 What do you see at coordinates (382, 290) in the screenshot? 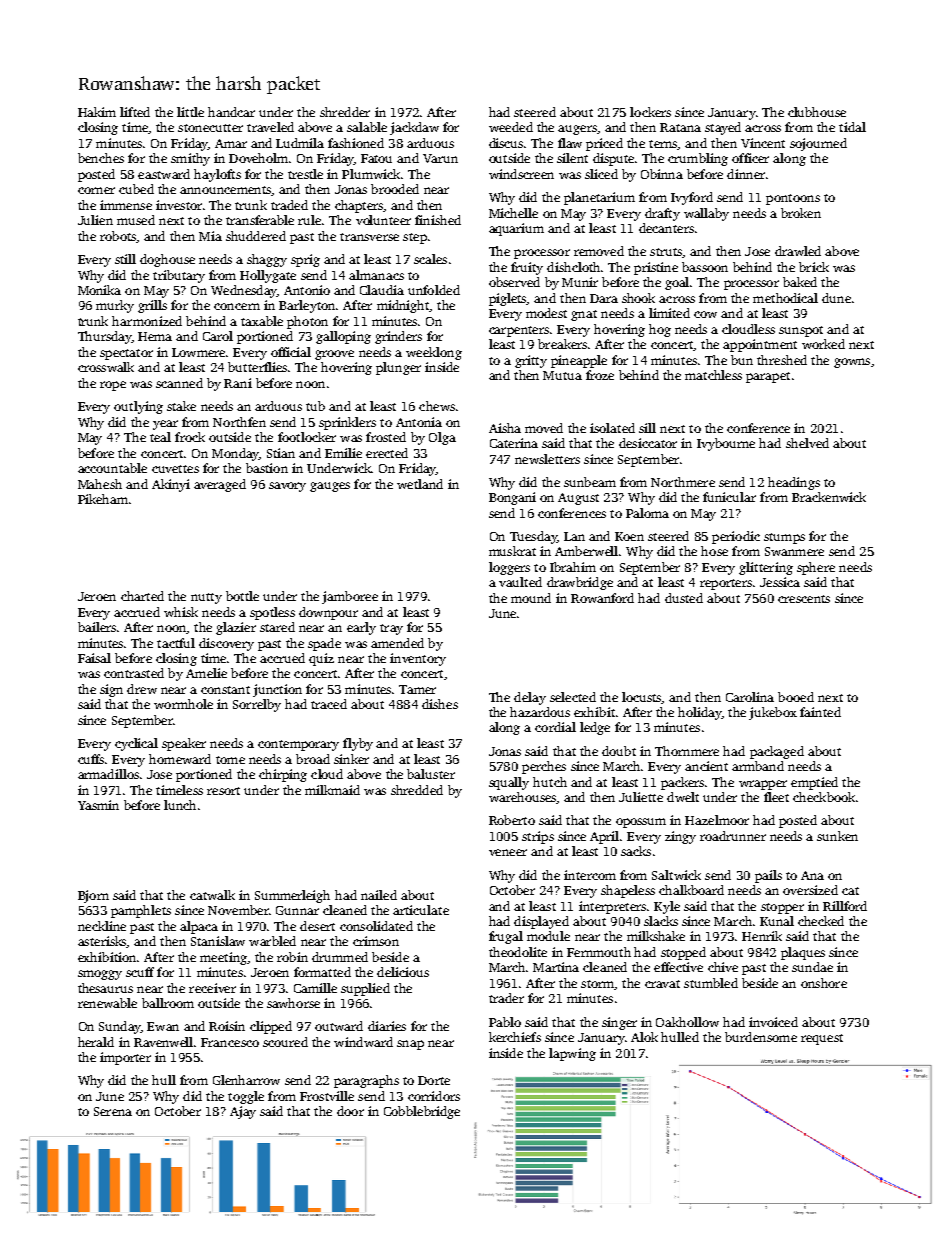
I see `Claudia` at bounding box center [382, 290].
